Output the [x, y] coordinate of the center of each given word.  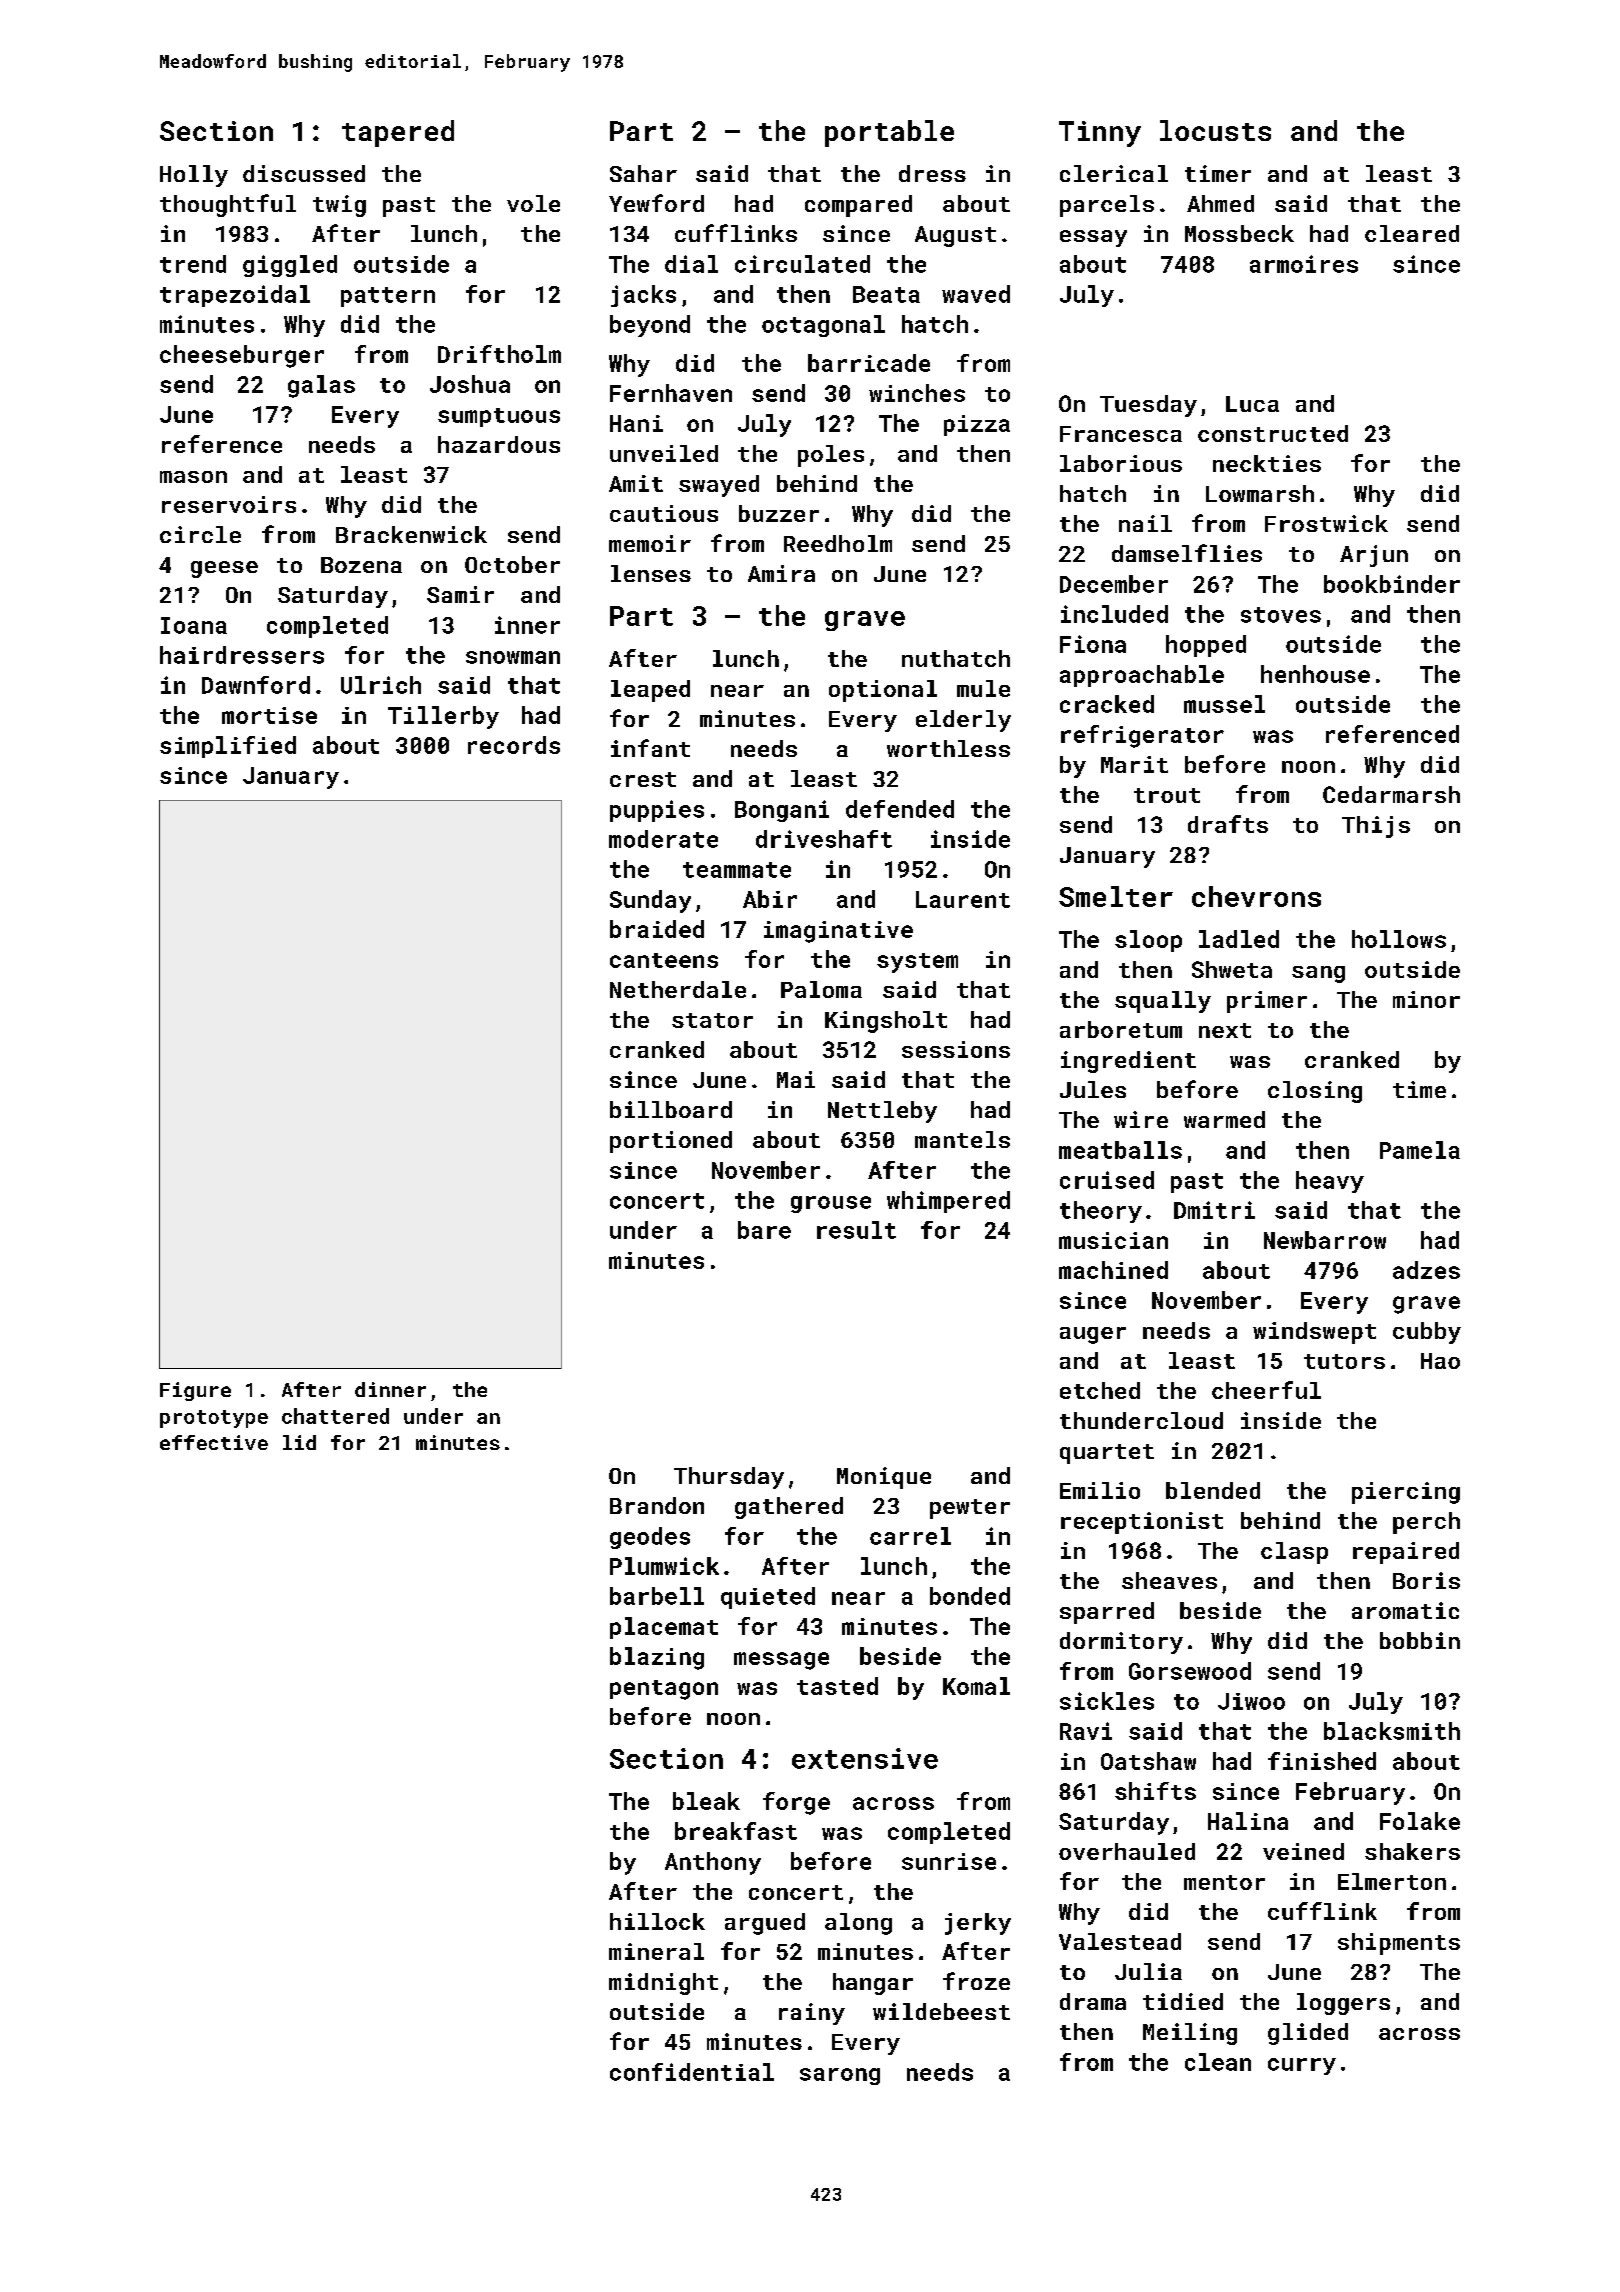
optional [883, 691]
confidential [692, 2072]
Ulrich [381, 685]
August [955, 236]
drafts [1228, 824]
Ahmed [1220, 203]
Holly [194, 176]
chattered [335, 1416]
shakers [1412, 1851]
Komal [976, 1686]
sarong [840, 2076]
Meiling [1190, 2034]
